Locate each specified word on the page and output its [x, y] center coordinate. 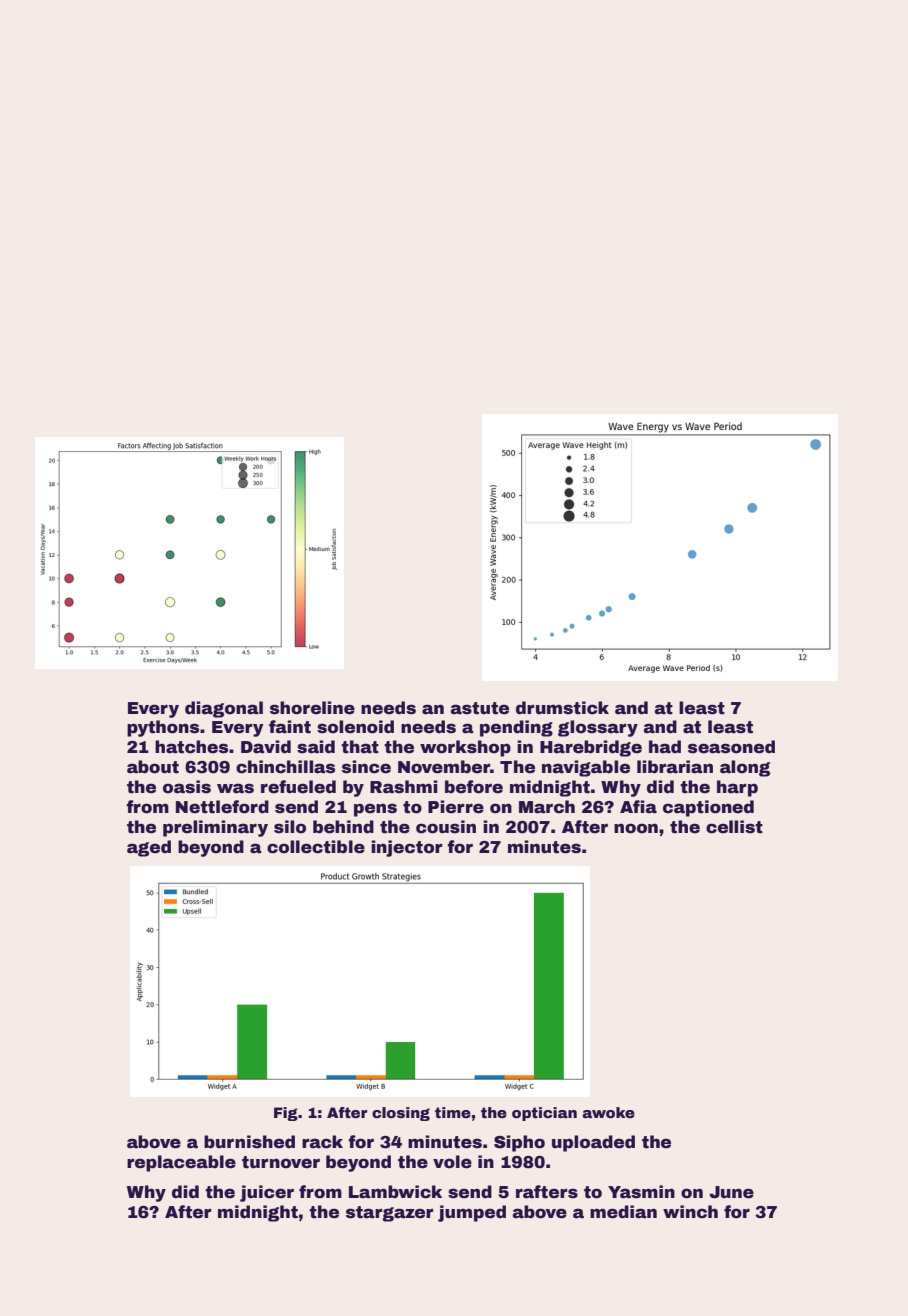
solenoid [355, 727]
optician [544, 1114]
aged [149, 848]
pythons [163, 728]
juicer [267, 1193]
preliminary [215, 828]
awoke [608, 1112]
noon [636, 828]
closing [401, 1114]
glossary [598, 728]
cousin [446, 827]
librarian [675, 767]
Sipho [519, 1143]
